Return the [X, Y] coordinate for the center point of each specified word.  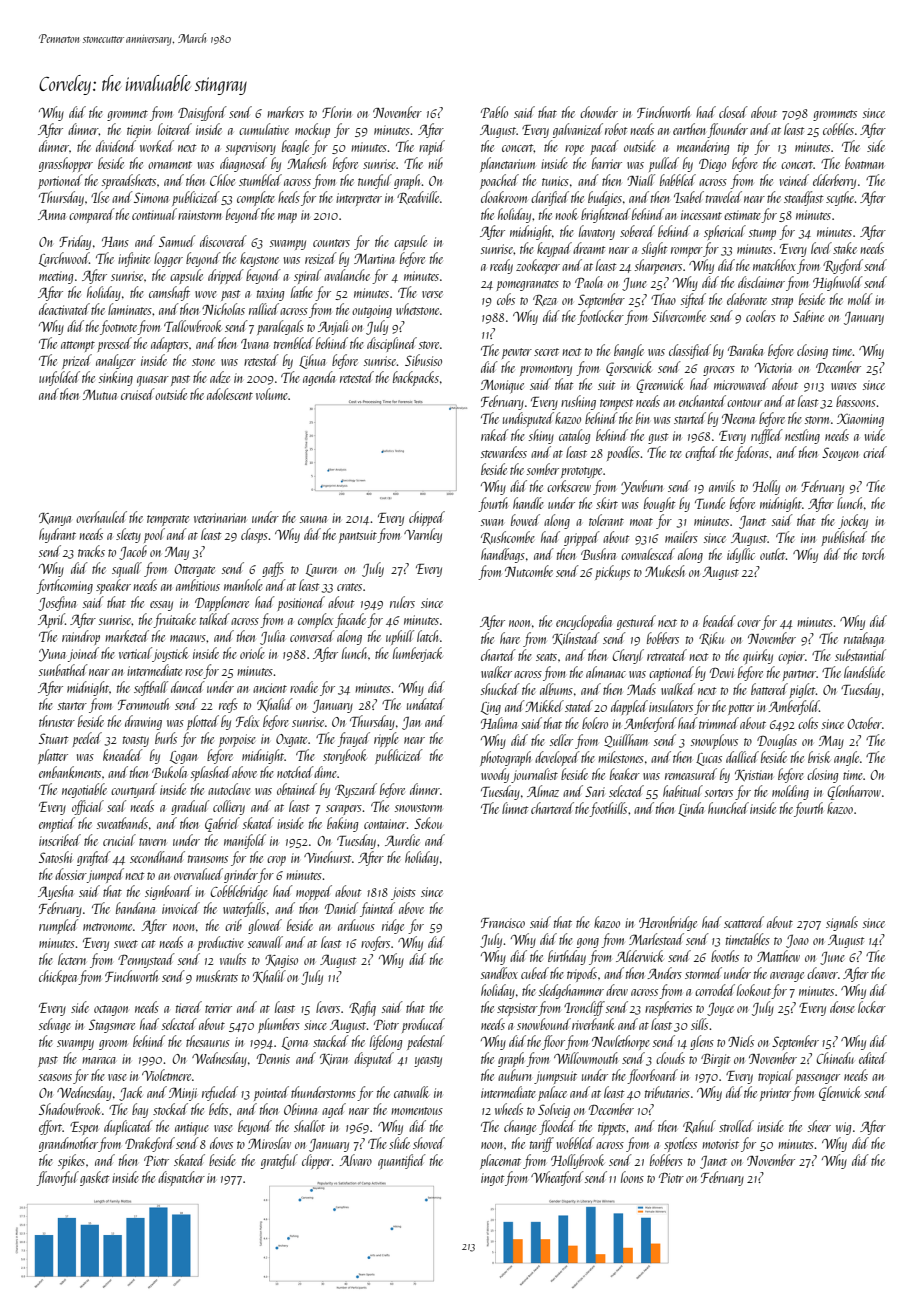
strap [782, 302]
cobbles [838, 129]
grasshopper [66, 164]
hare [510, 638]
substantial [860, 655]
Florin [337, 112]
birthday [567, 957]
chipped [427, 518]
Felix [248, 721]
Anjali [333, 327]
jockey [853, 521]
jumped [105, 875]
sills [699, 1024]
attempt [78, 346]
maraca [99, 1060]
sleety [128, 535]
